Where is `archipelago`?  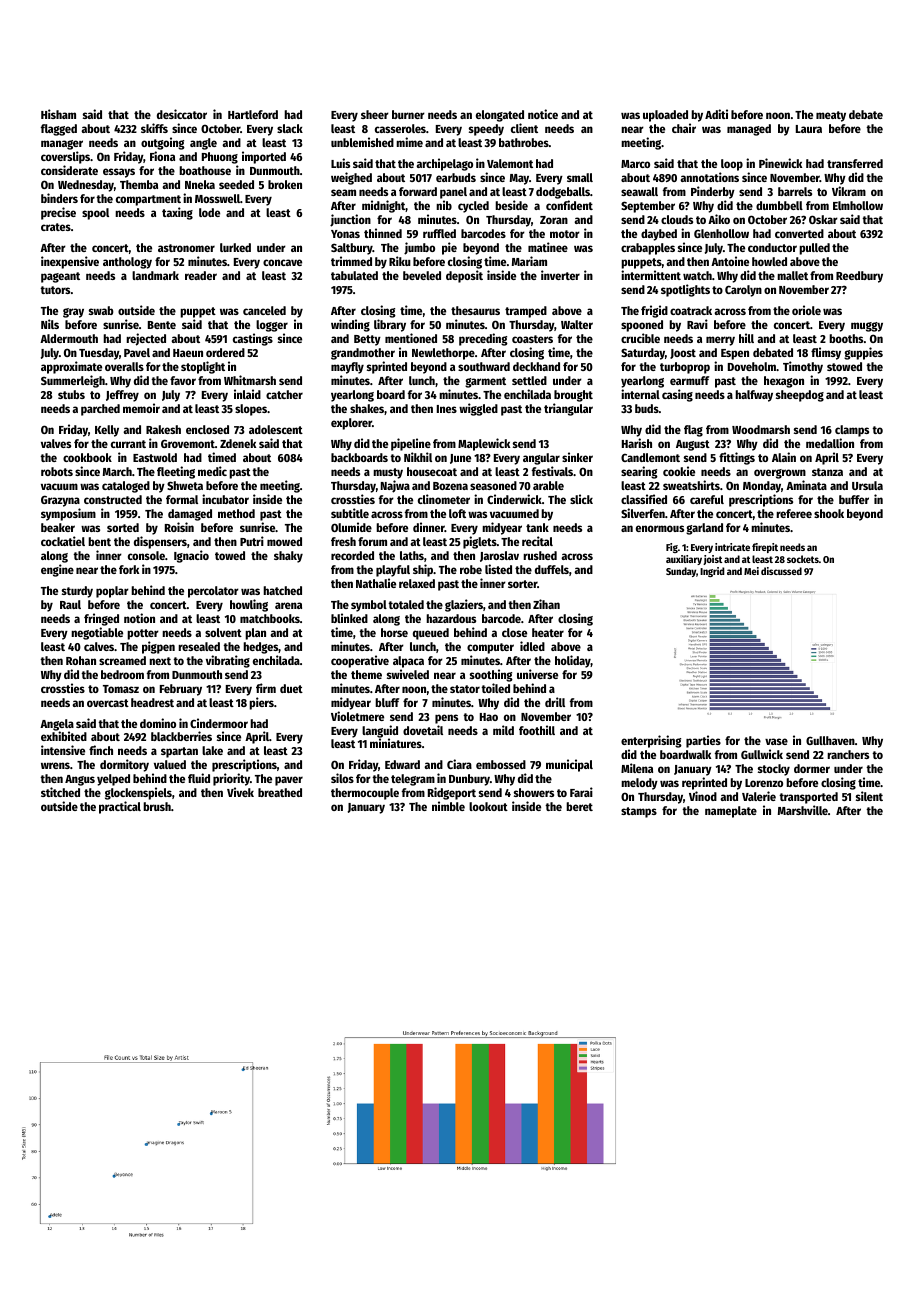 archipelago is located at coordinates (444, 164).
